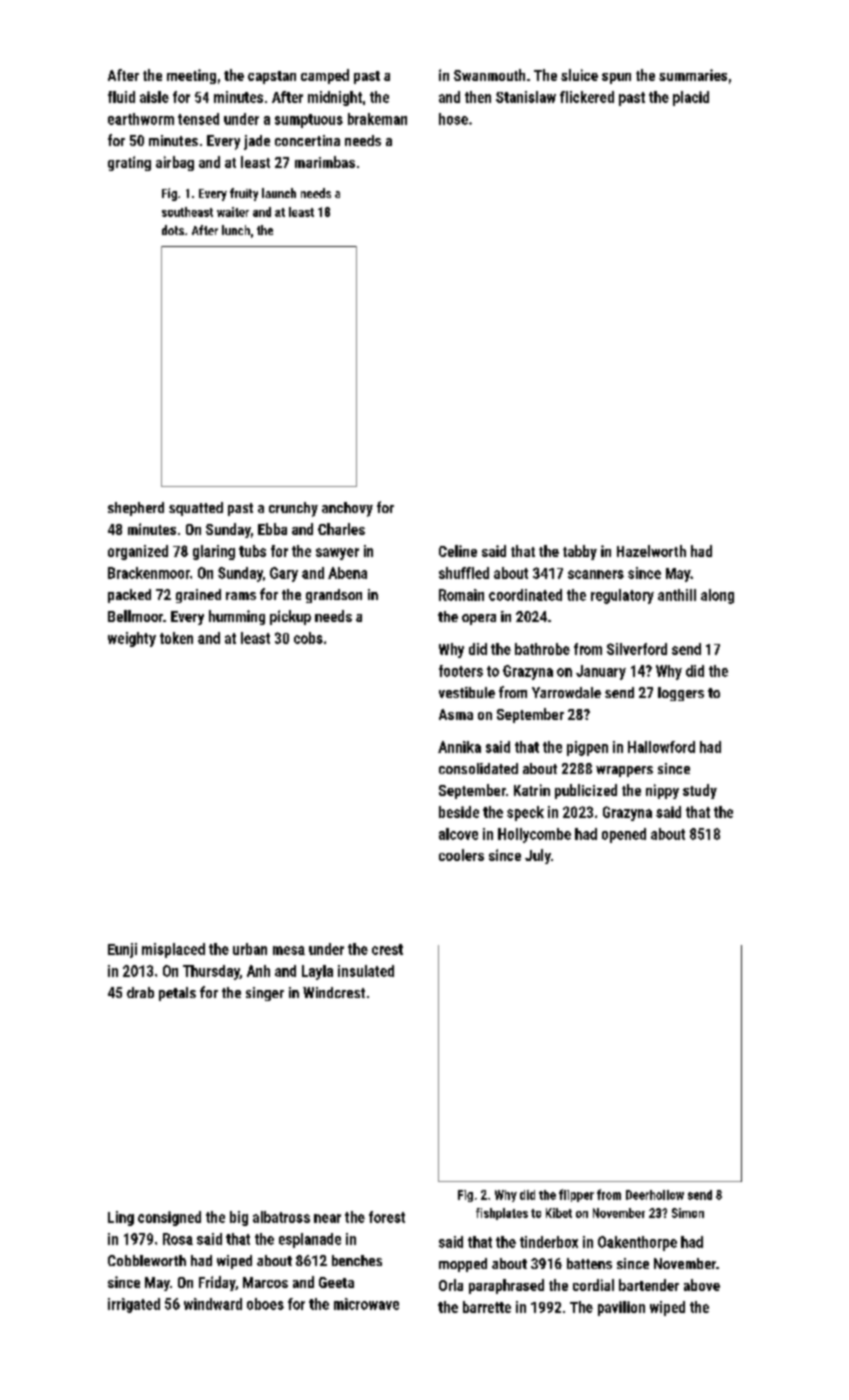 This screenshot has width=849, height=1400. I want to click on meeting, so click(191, 76).
